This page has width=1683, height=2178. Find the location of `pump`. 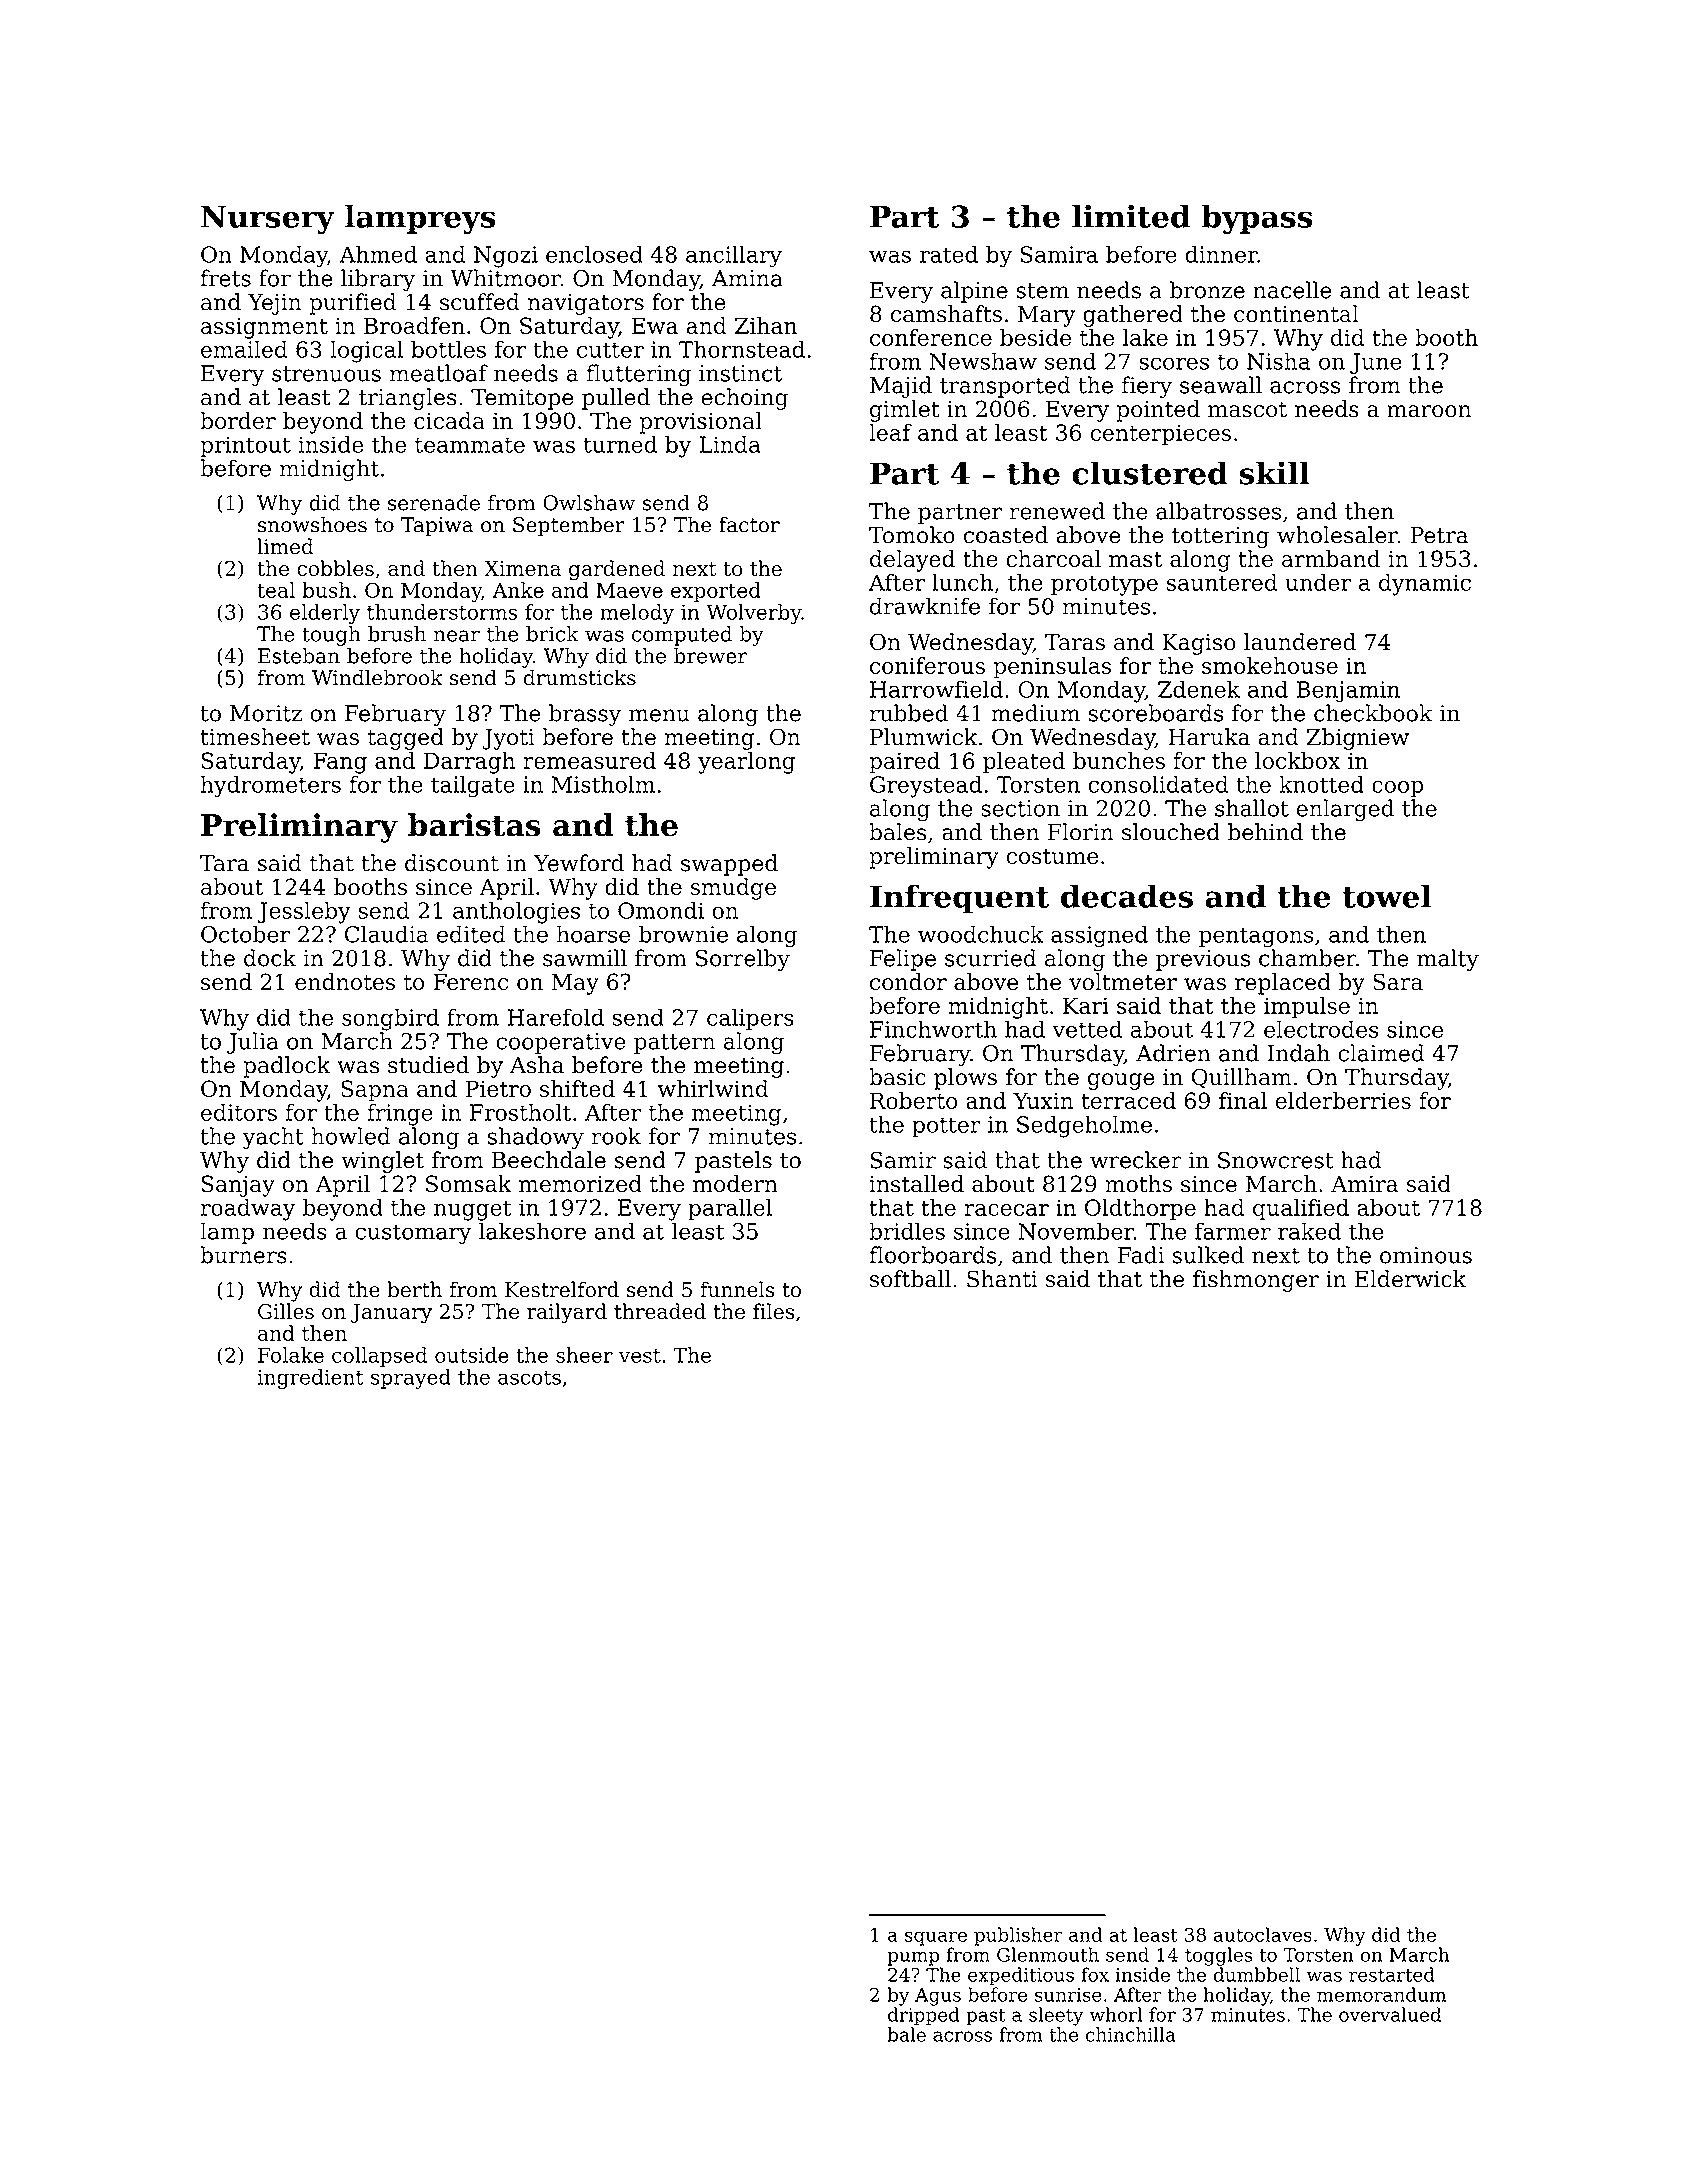

pump is located at coordinates (913, 1958).
